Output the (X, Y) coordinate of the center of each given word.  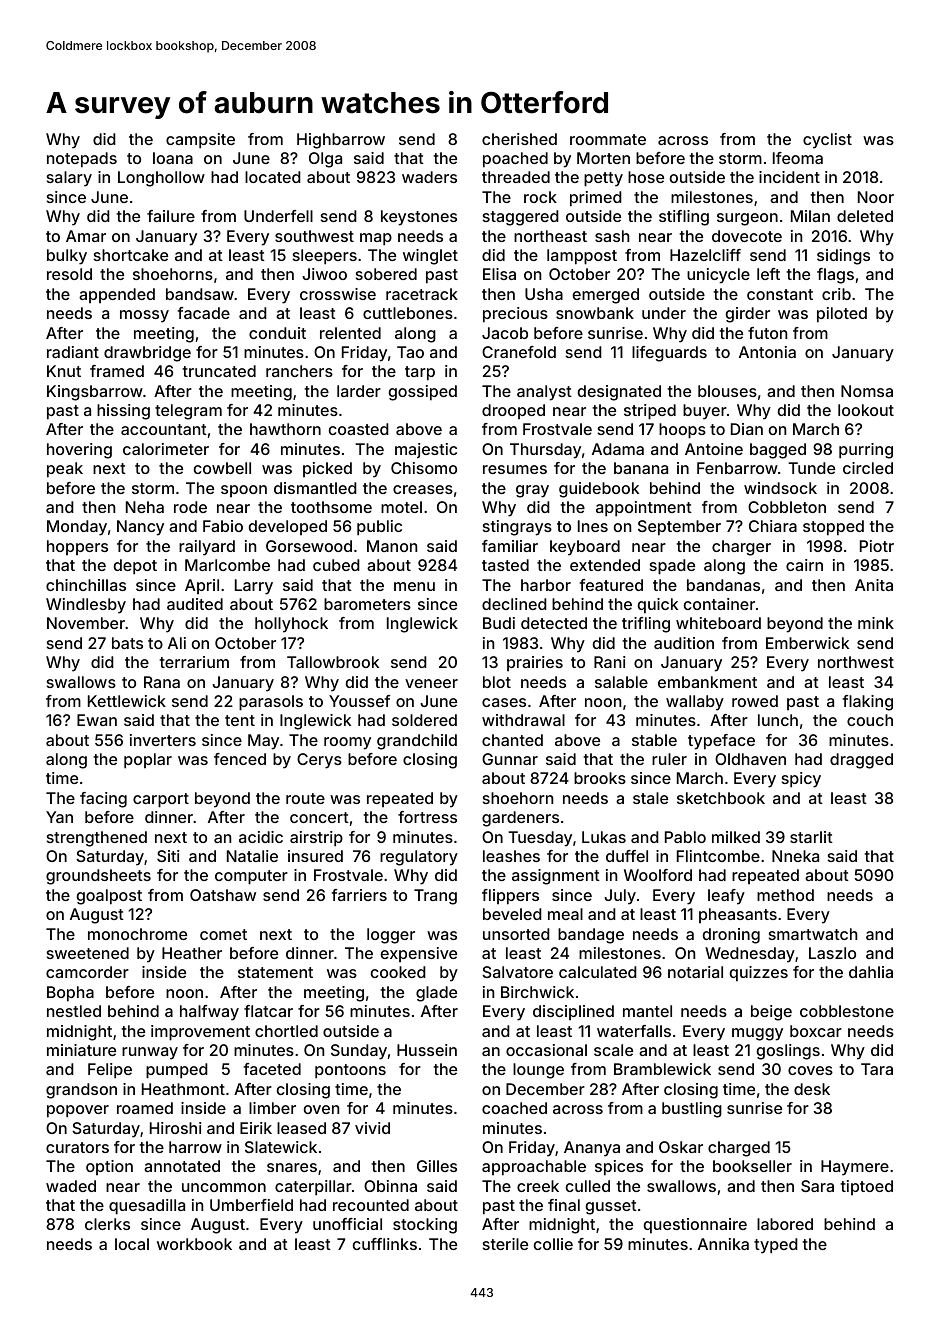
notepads (82, 160)
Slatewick (281, 1147)
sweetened (88, 953)
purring (866, 451)
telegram (188, 412)
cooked (398, 972)
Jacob (505, 333)
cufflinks (385, 1244)
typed (776, 1246)
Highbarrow (341, 141)
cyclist (827, 141)
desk (812, 1089)
